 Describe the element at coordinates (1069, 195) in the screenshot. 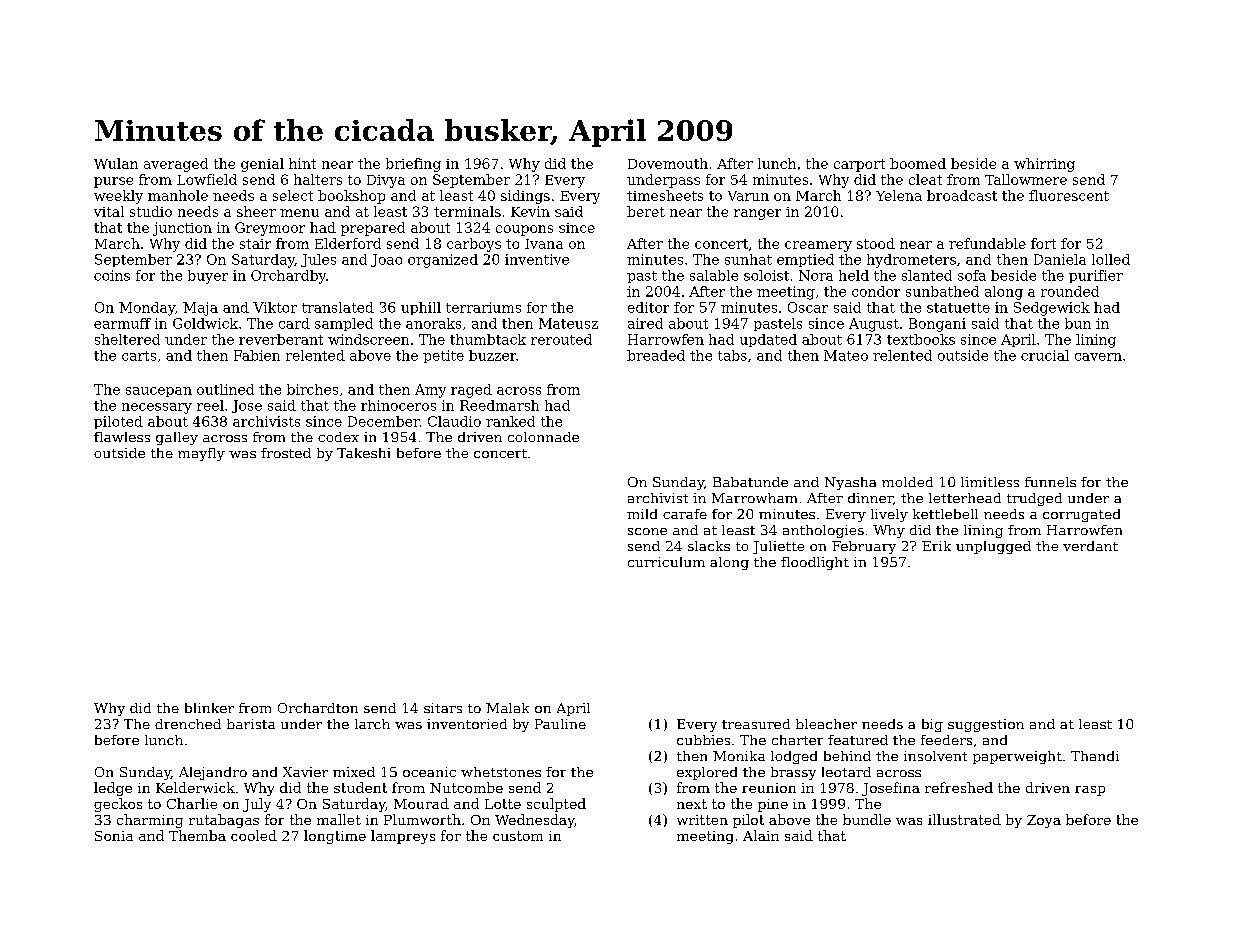

I see `fluorescent` at that location.
